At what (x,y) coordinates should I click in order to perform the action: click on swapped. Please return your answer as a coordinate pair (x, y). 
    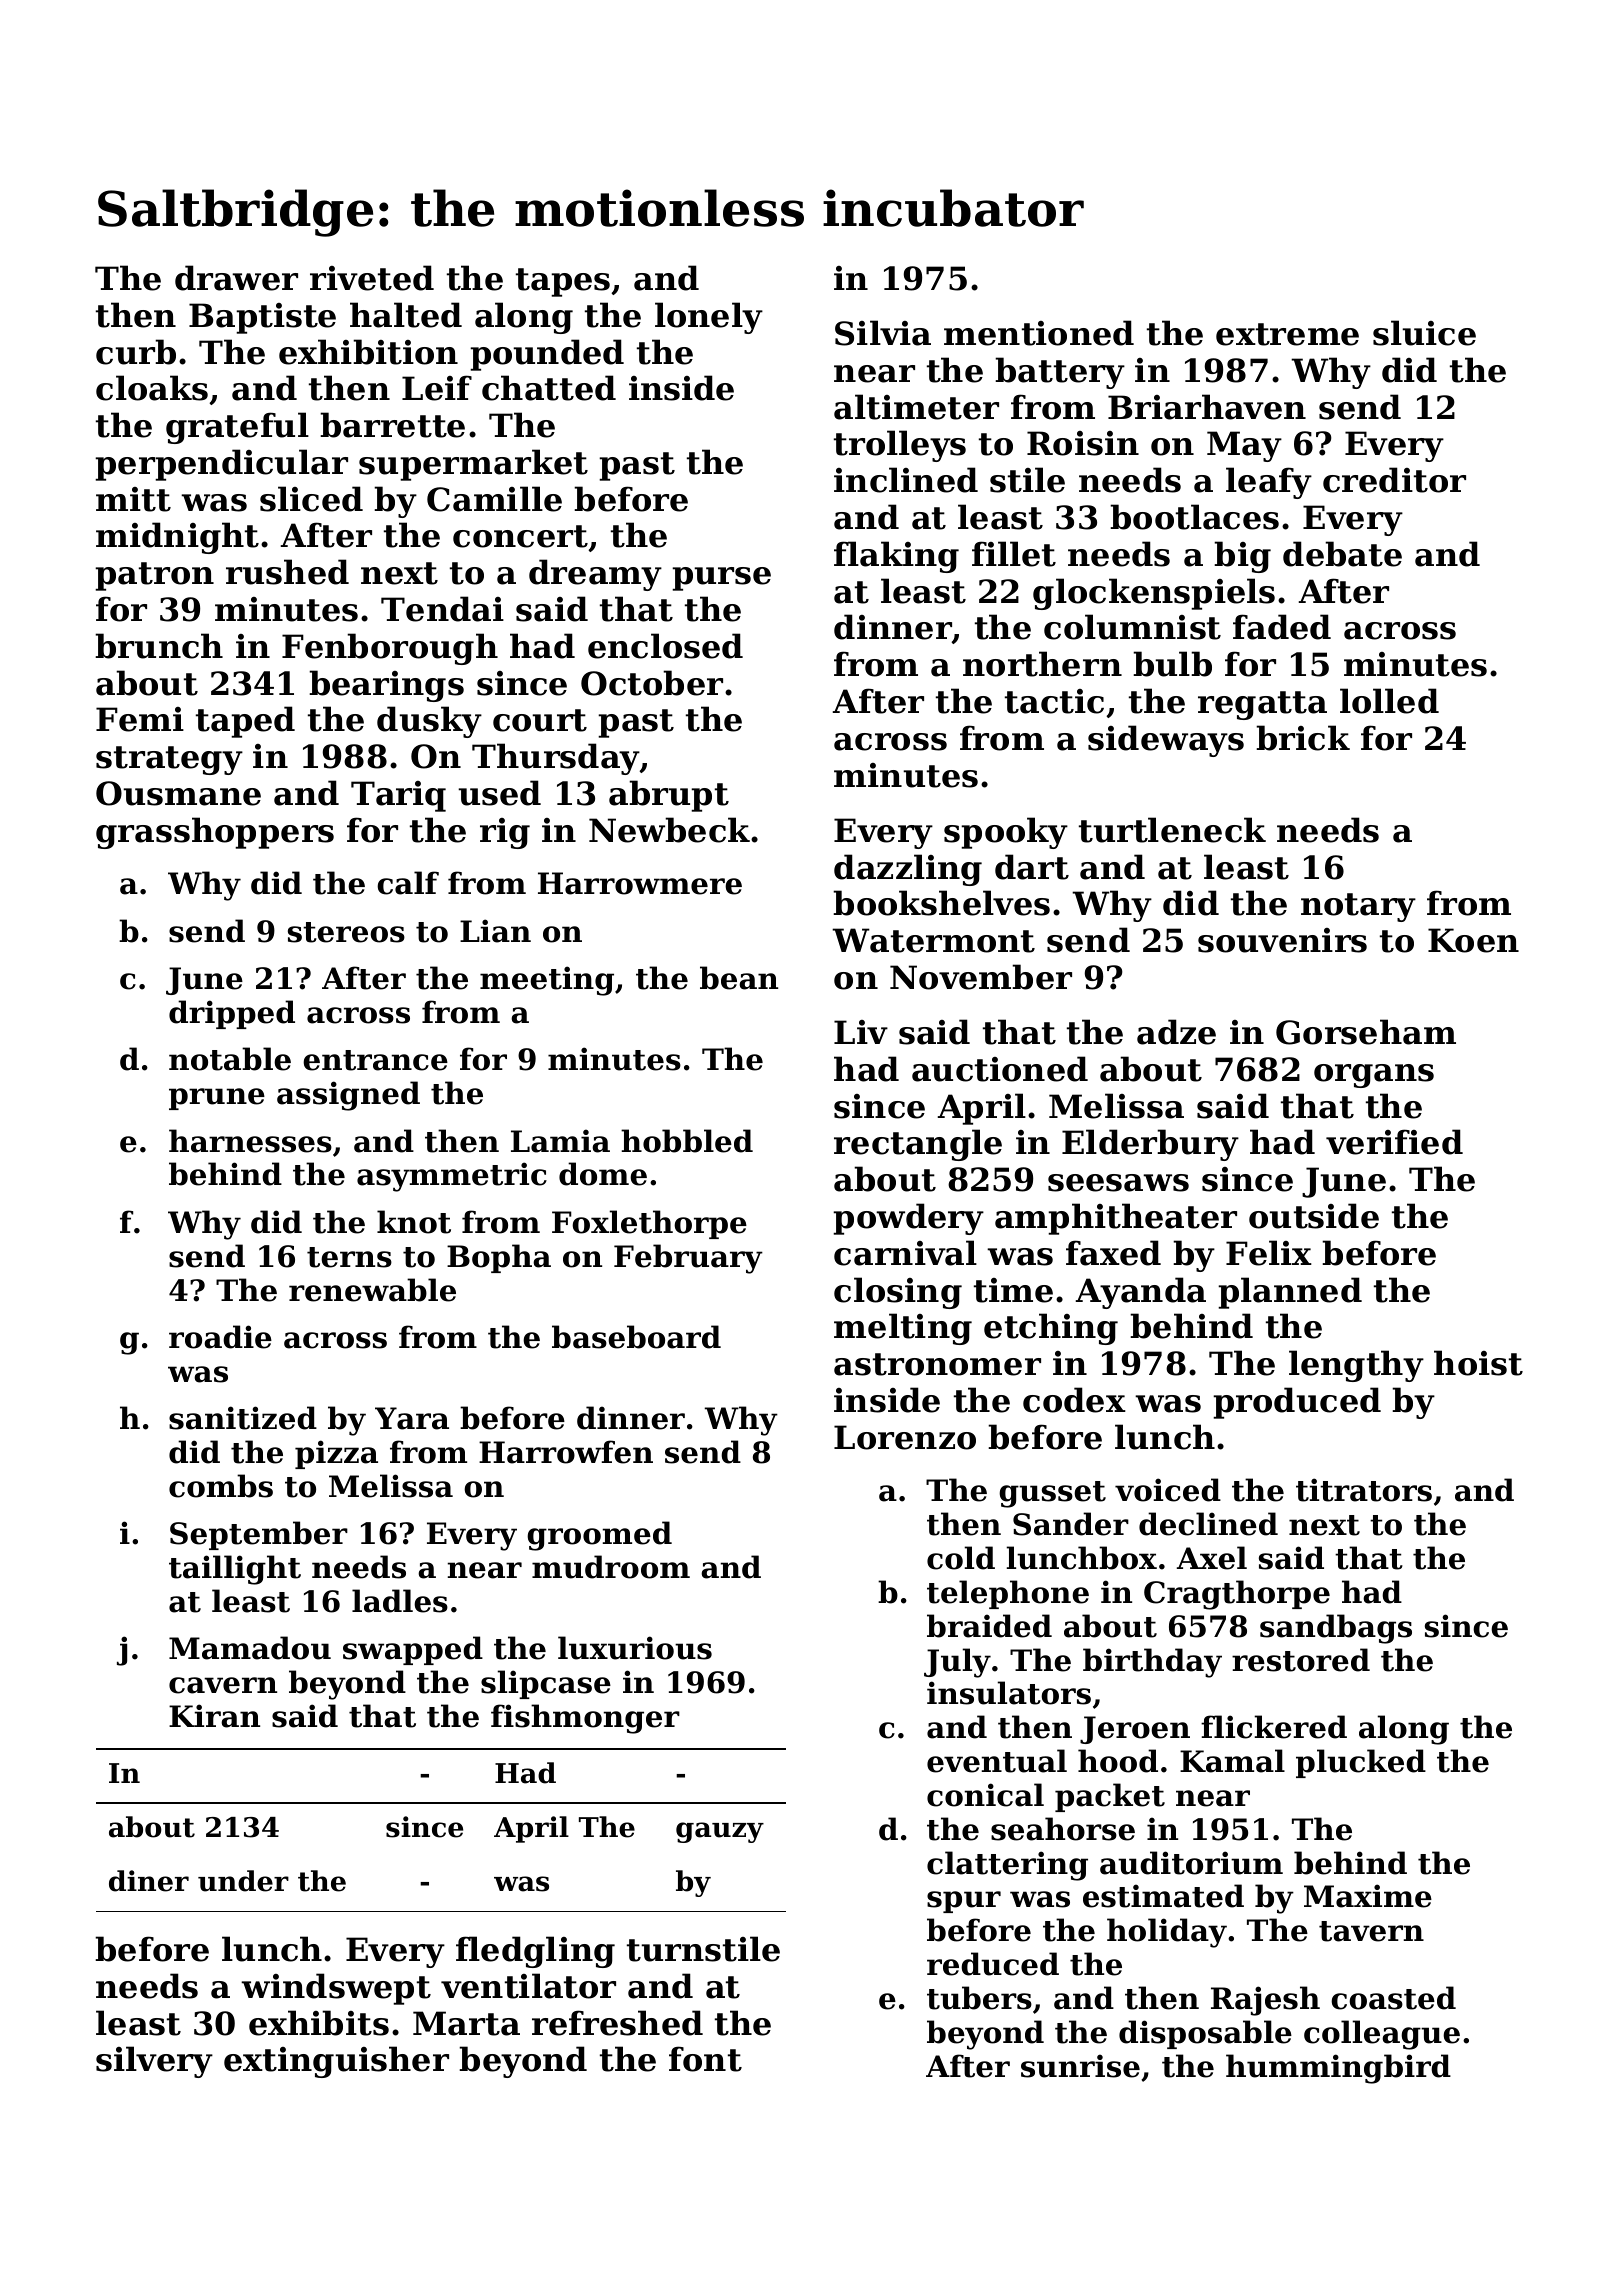
    Looking at the image, I should click on (413, 1650).
